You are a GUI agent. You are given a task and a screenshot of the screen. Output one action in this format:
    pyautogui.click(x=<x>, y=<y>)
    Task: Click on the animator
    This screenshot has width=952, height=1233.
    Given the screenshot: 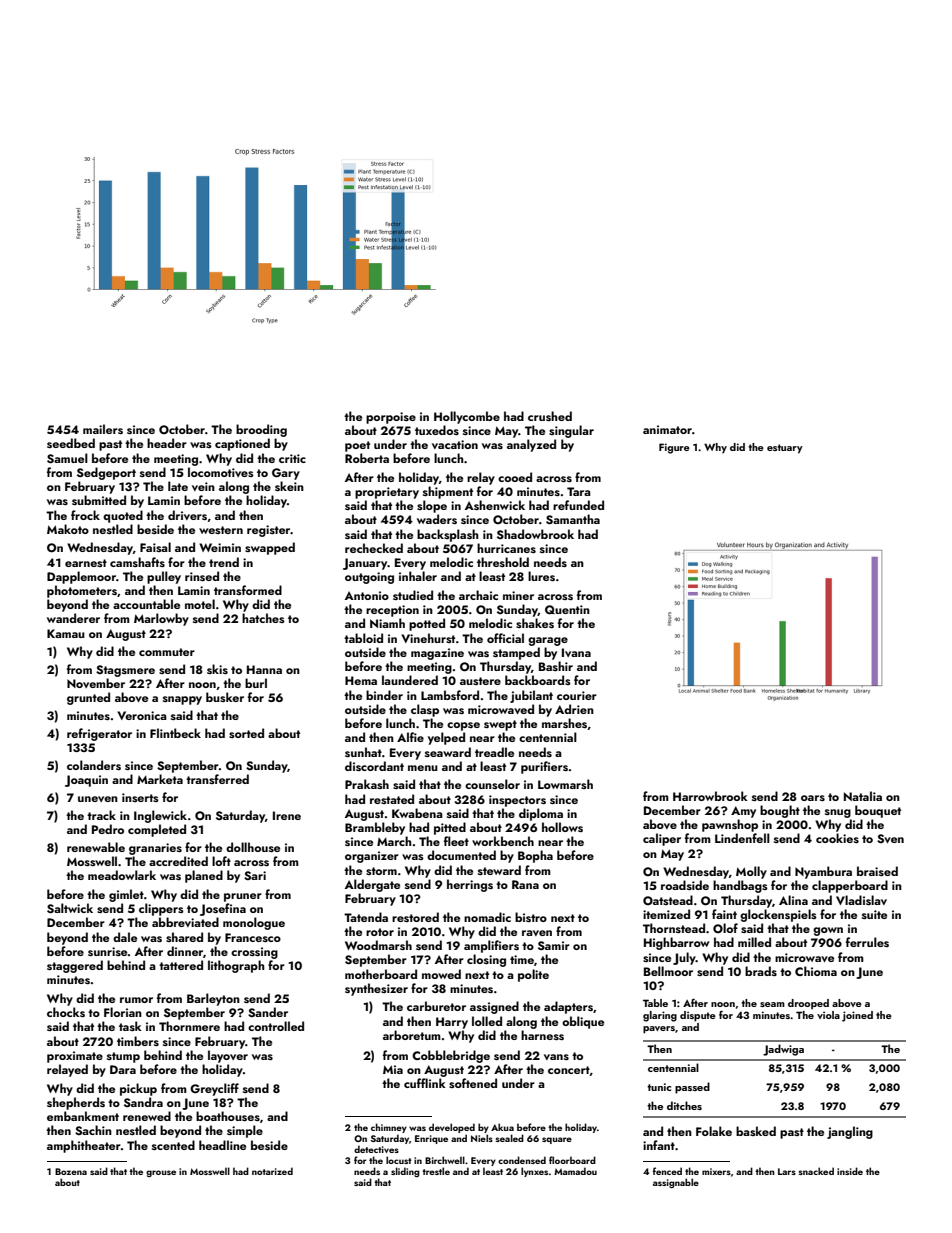 What is the action you would take?
    pyautogui.click(x=667, y=429)
